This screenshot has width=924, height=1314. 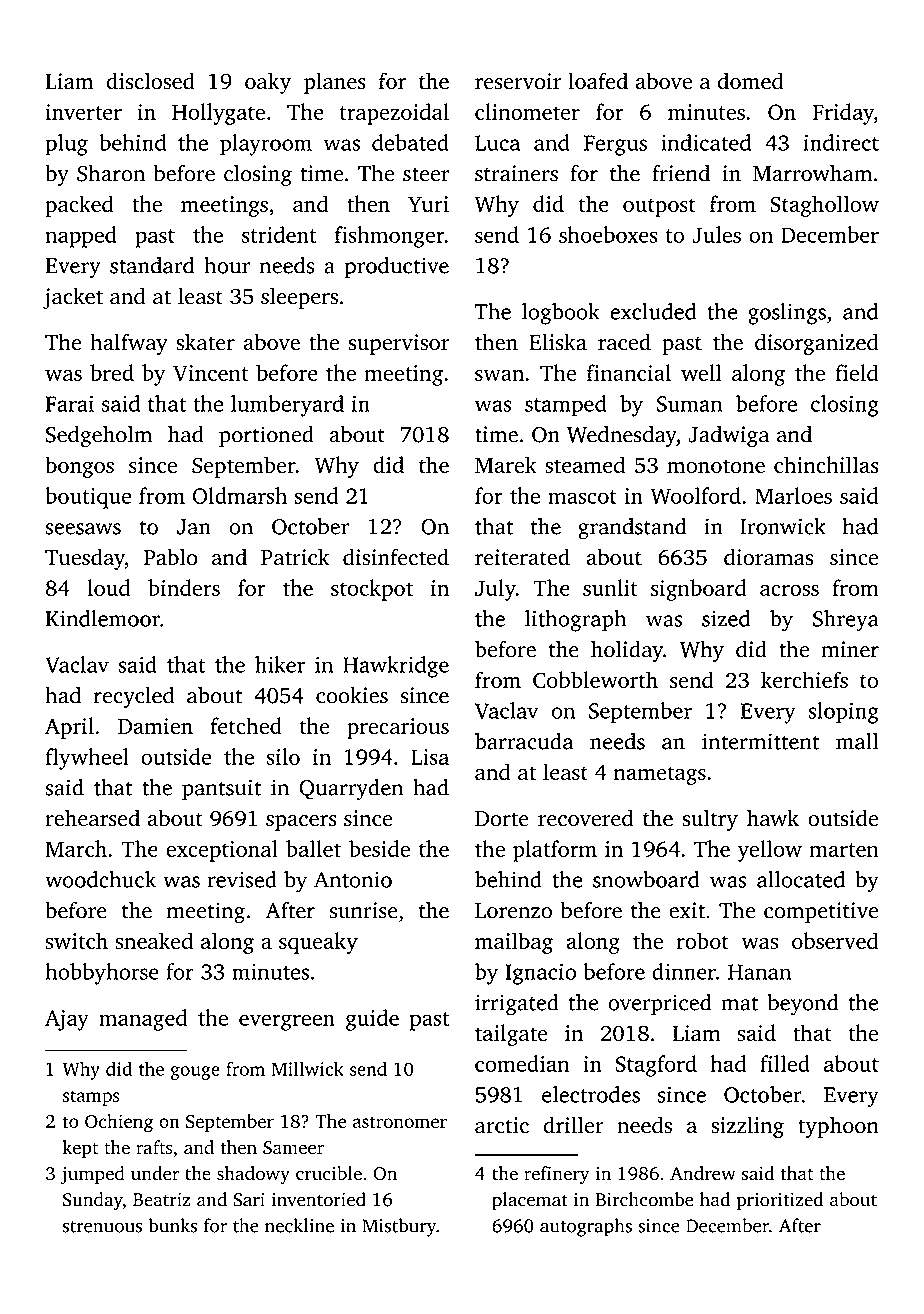 What do you see at coordinates (701, 372) in the screenshot?
I see `well` at bounding box center [701, 372].
